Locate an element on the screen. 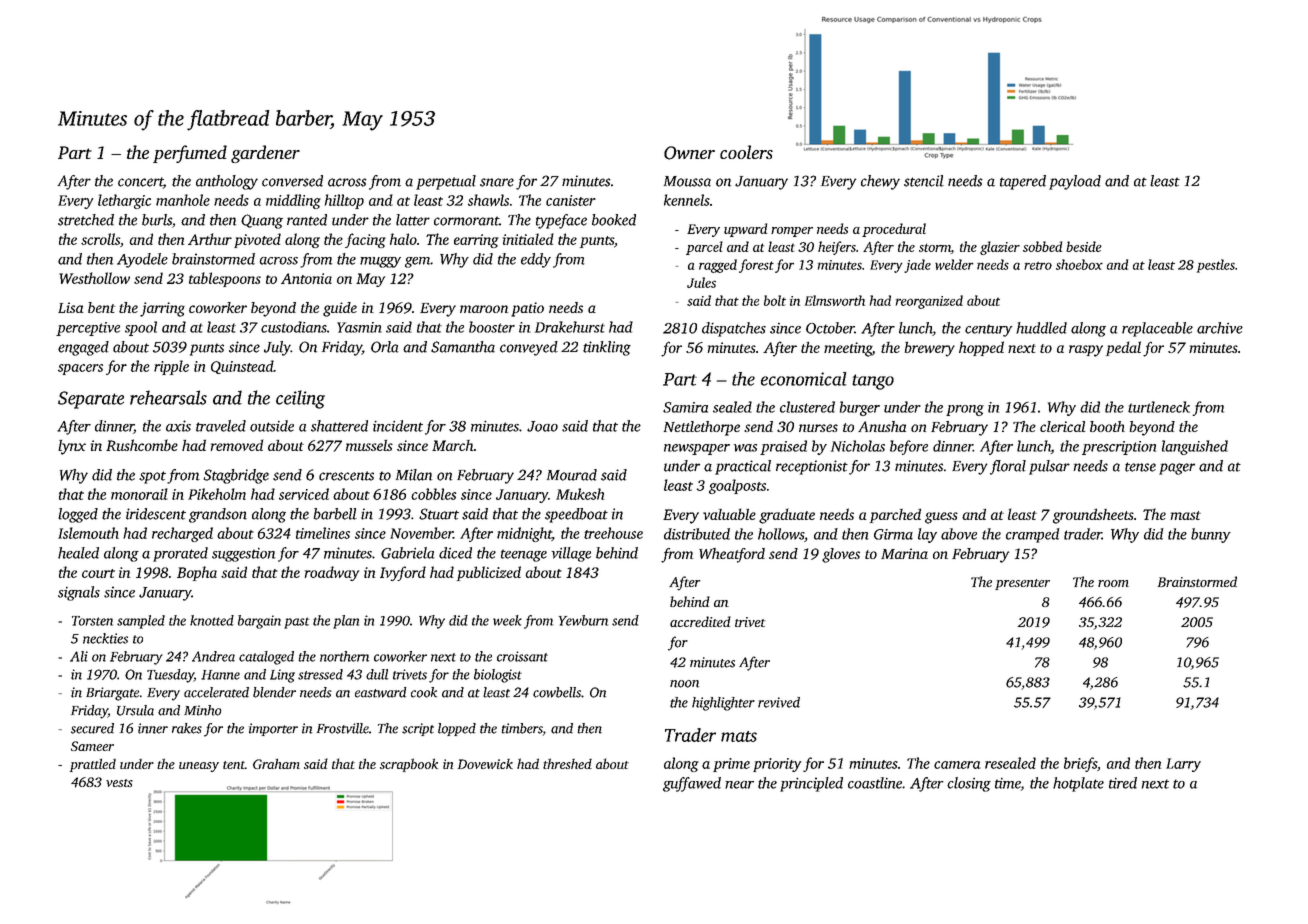 The width and height of the screenshot is (1308, 924). Quinstead is located at coordinates (242, 367).
